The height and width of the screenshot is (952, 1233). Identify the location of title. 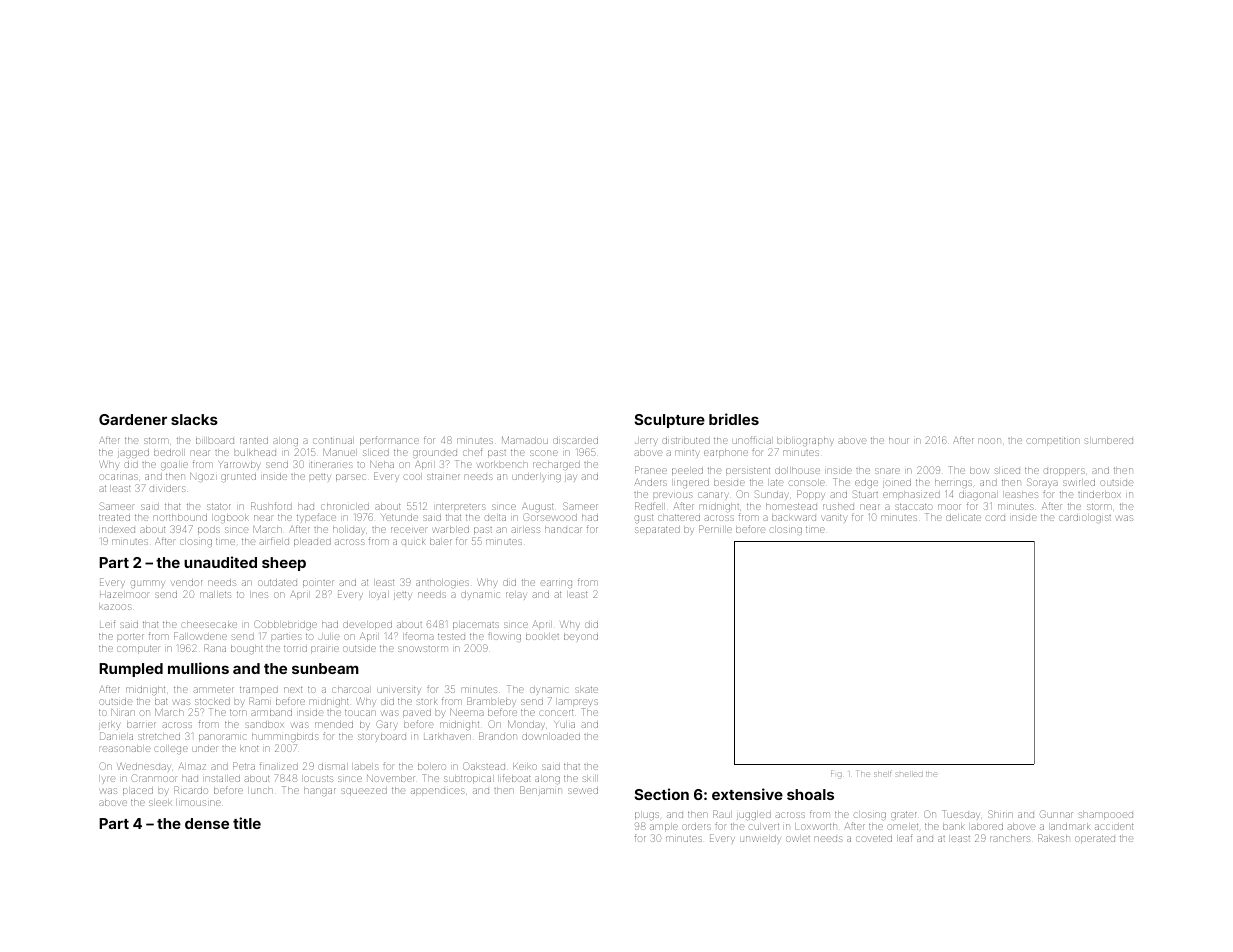
(247, 823).
